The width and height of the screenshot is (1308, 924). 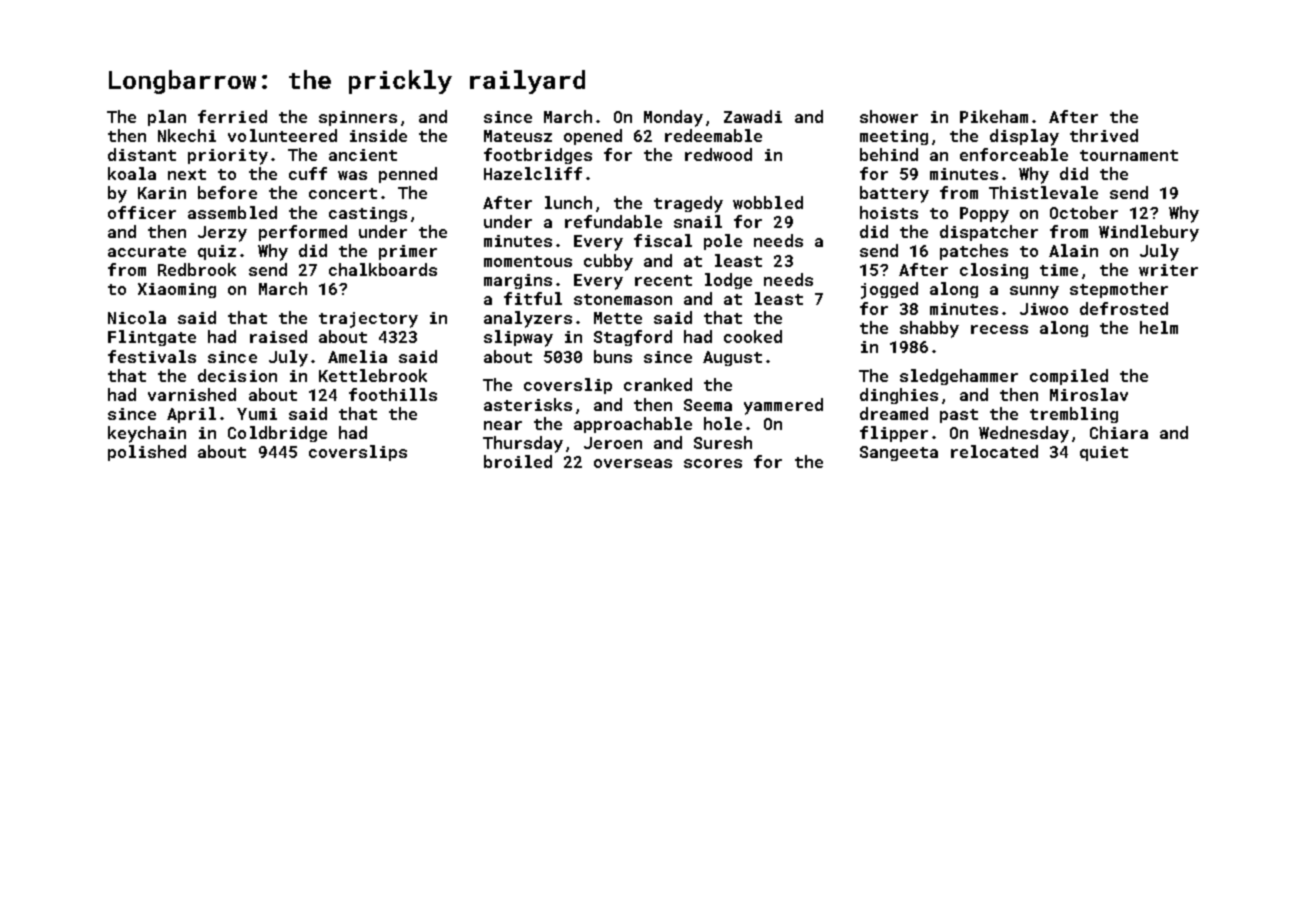 What do you see at coordinates (663, 240) in the screenshot?
I see `fiscal` at bounding box center [663, 240].
